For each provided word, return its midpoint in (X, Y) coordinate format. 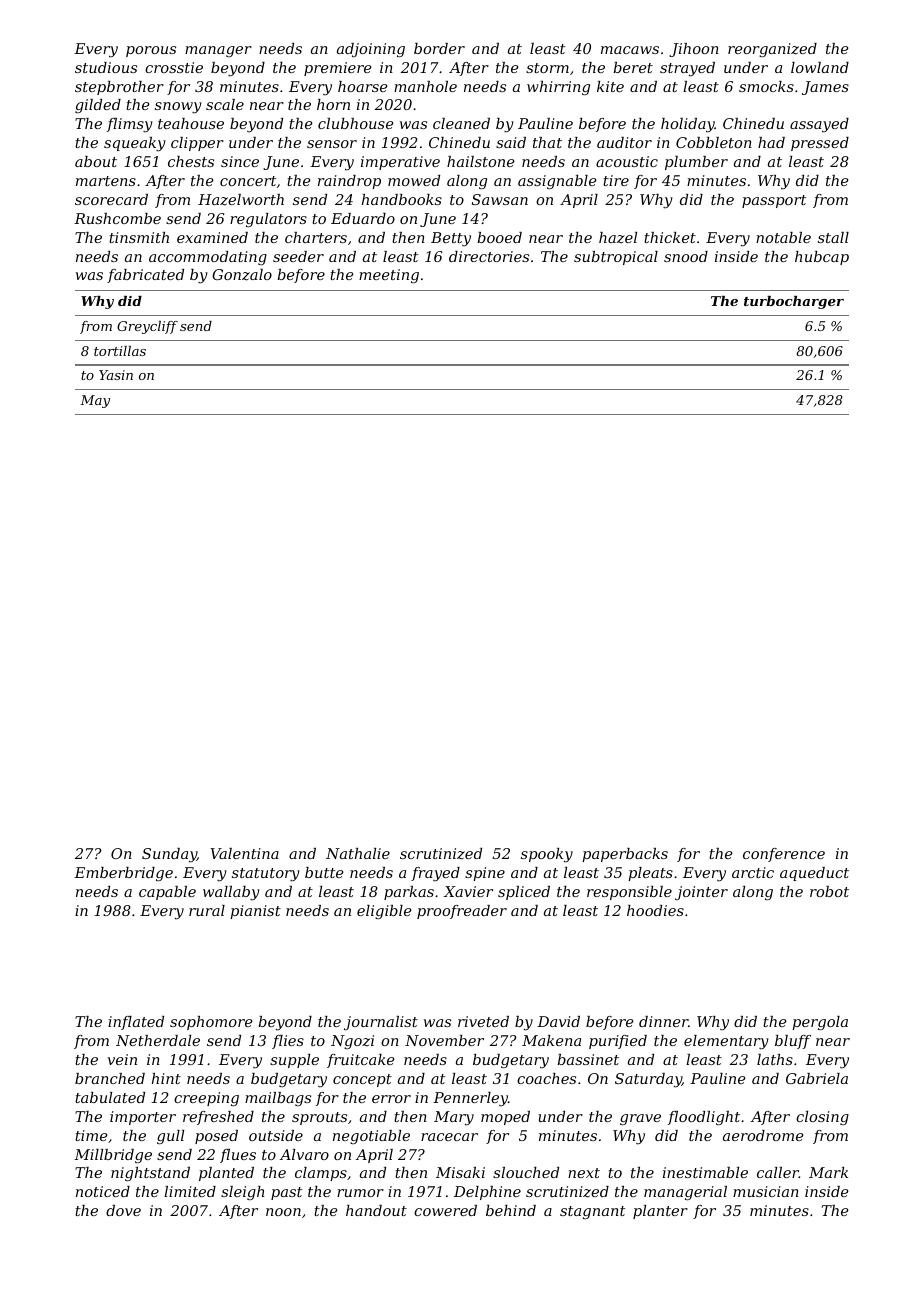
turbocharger (794, 302)
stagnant (592, 1212)
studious (106, 67)
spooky (547, 855)
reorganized (772, 50)
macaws (630, 50)
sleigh (242, 1193)
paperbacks (625, 855)
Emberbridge (123, 874)
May (95, 401)
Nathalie (358, 853)
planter (660, 1212)
